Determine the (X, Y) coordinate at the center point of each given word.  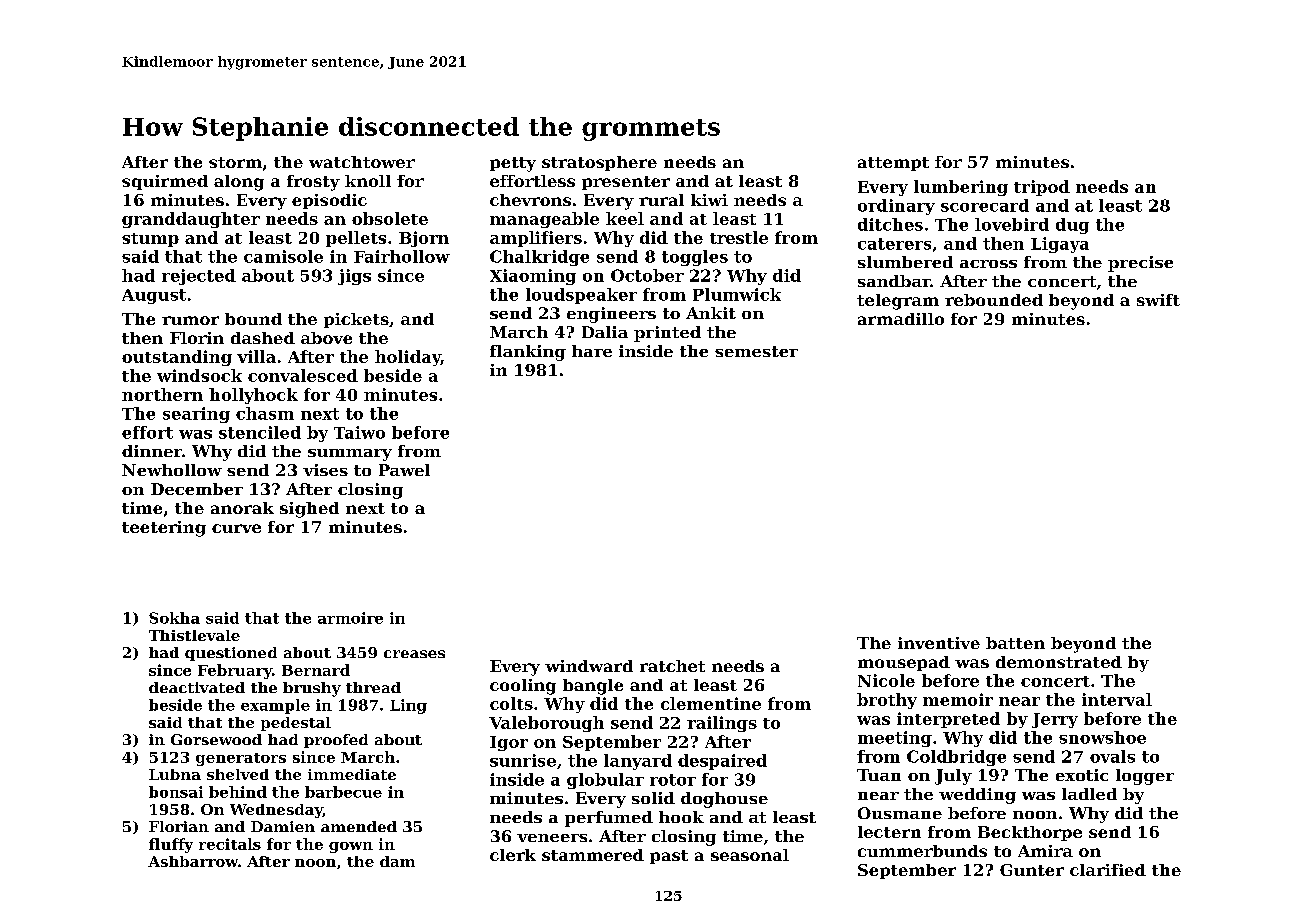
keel (625, 218)
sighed (309, 510)
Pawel (404, 470)
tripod (1042, 188)
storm (235, 162)
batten (1015, 643)
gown (351, 847)
